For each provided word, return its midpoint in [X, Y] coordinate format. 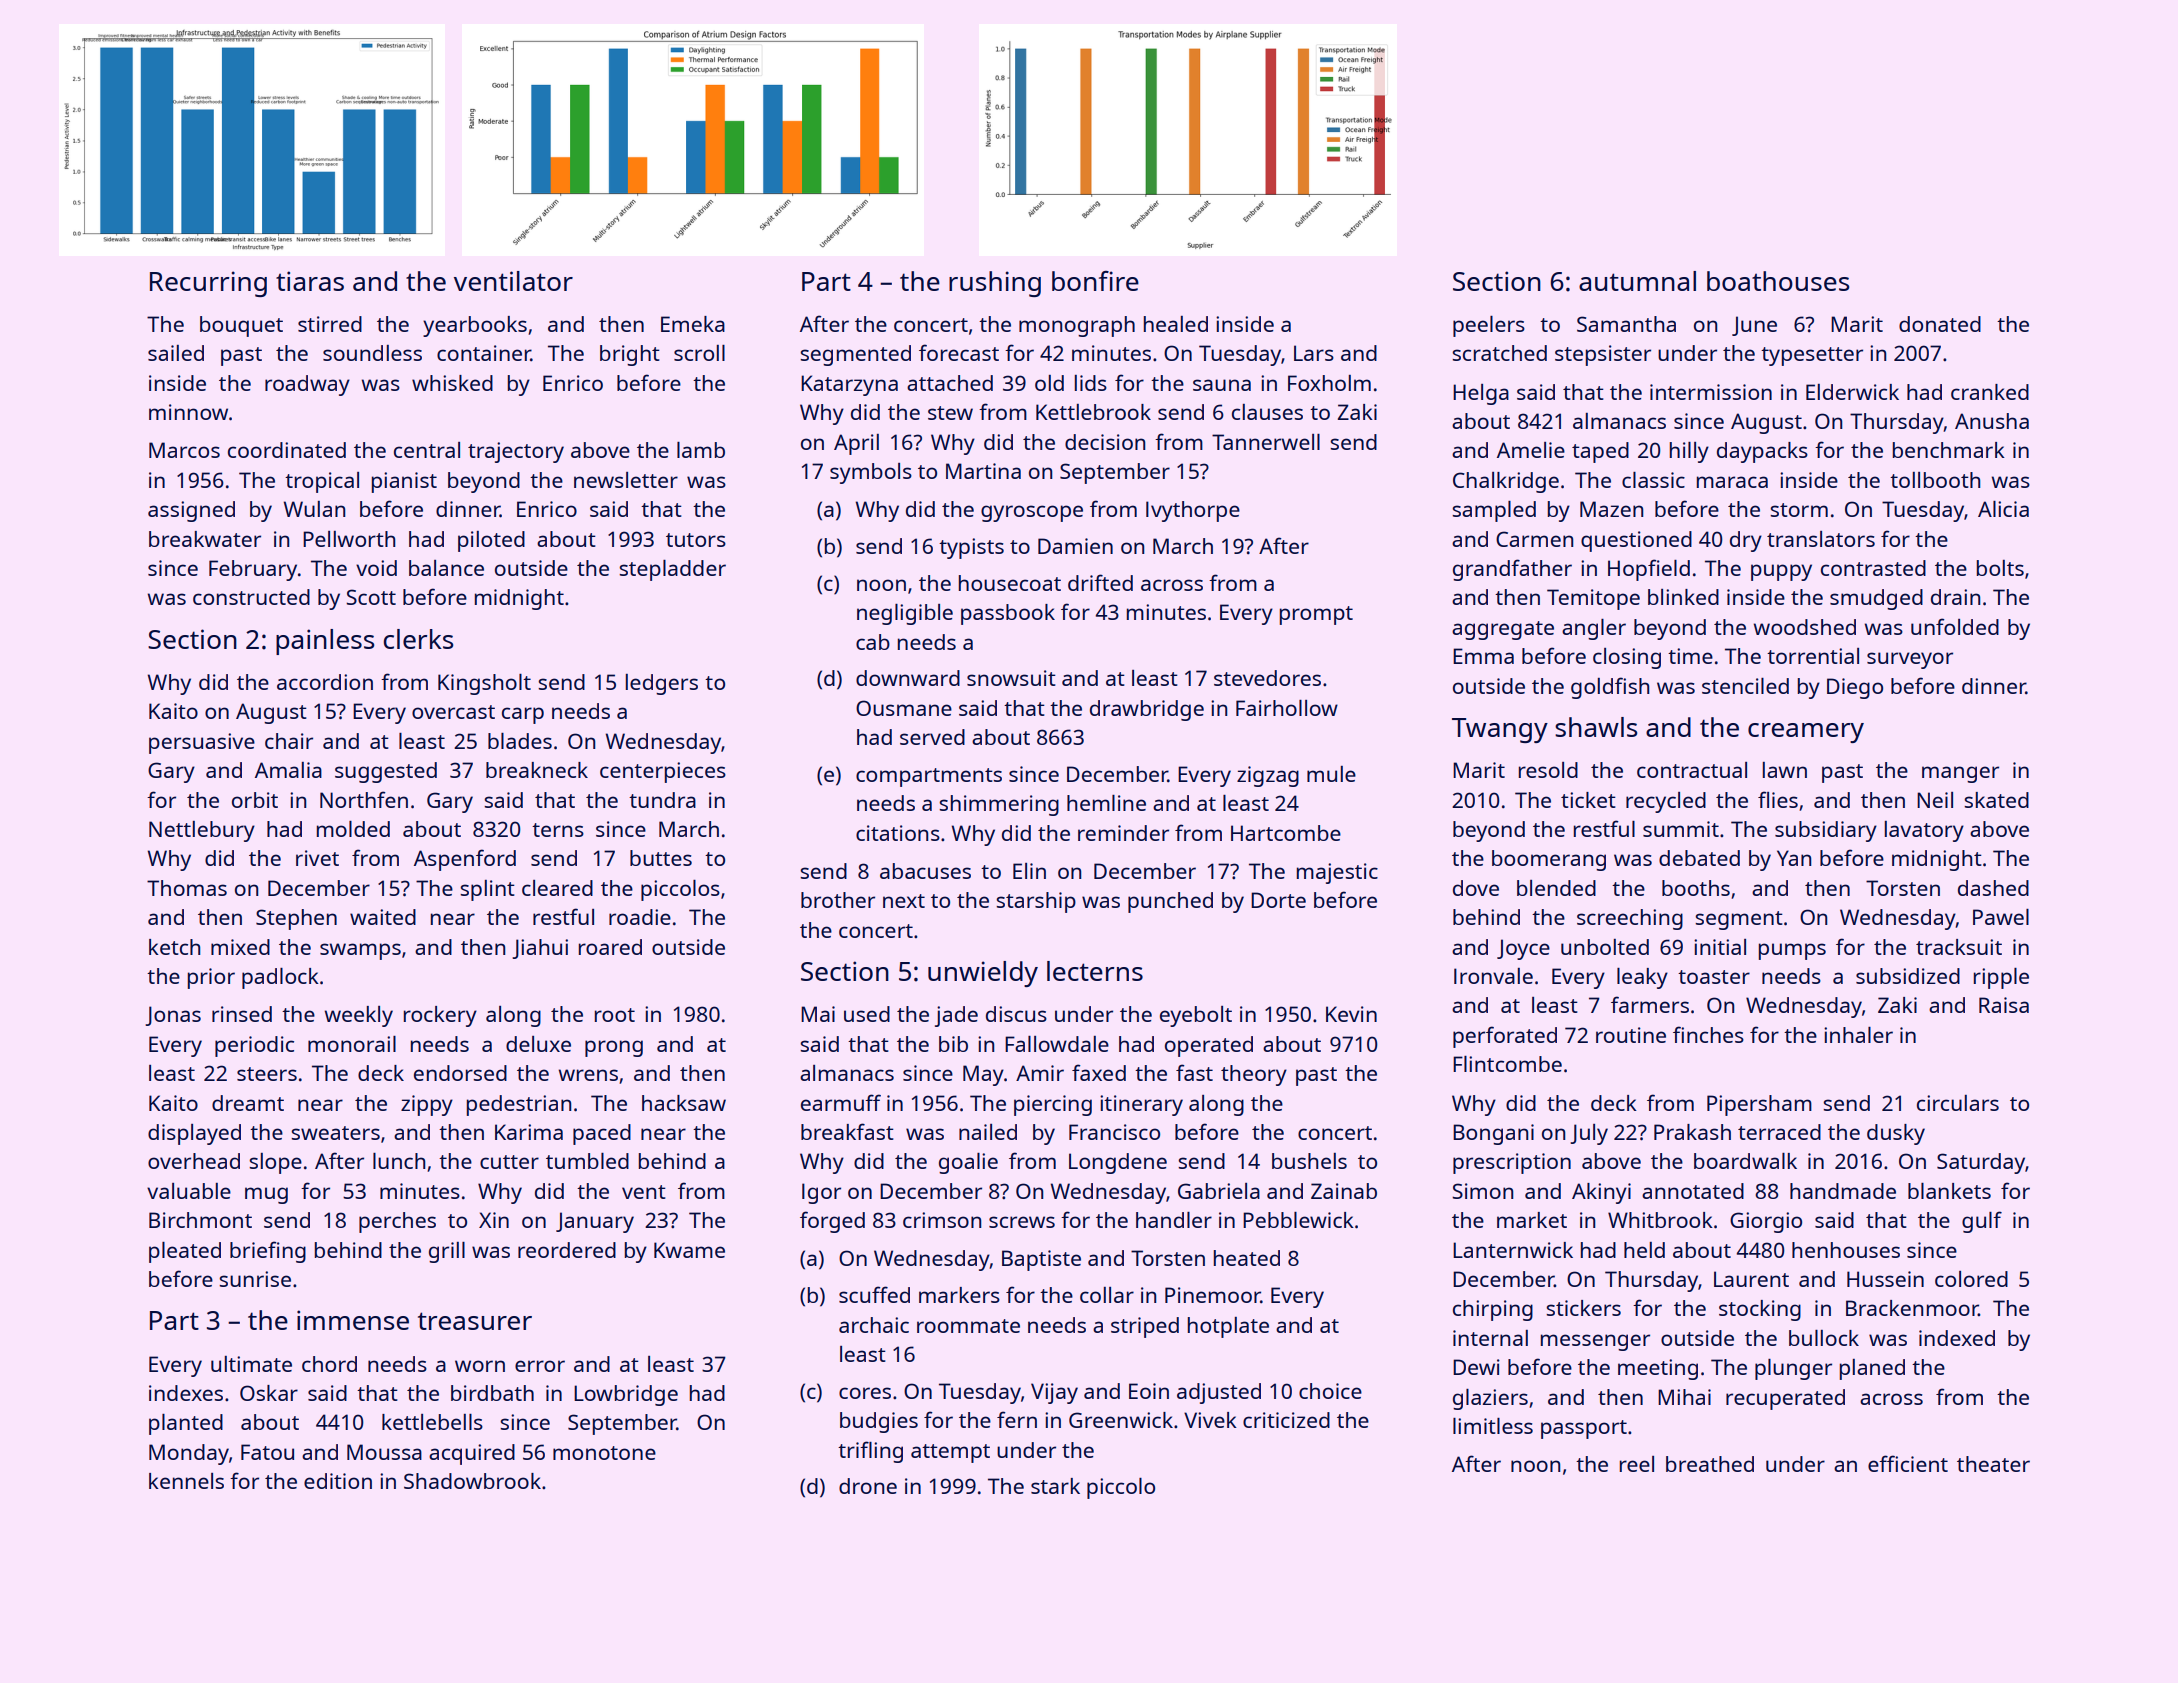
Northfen [364, 799]
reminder [1123, 833]
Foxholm [1329, 383]
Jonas [173, 1016]
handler [1174, 1220]
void [376, 568]
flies [1778, 799]
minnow [188, 412]
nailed [988, 1132]
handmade [1843, 1191]
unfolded [1955, 626]
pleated [185, 1252]
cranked [1990, 392]
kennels [186, 1481]
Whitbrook [1660, 1220]
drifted [1100, 582]
